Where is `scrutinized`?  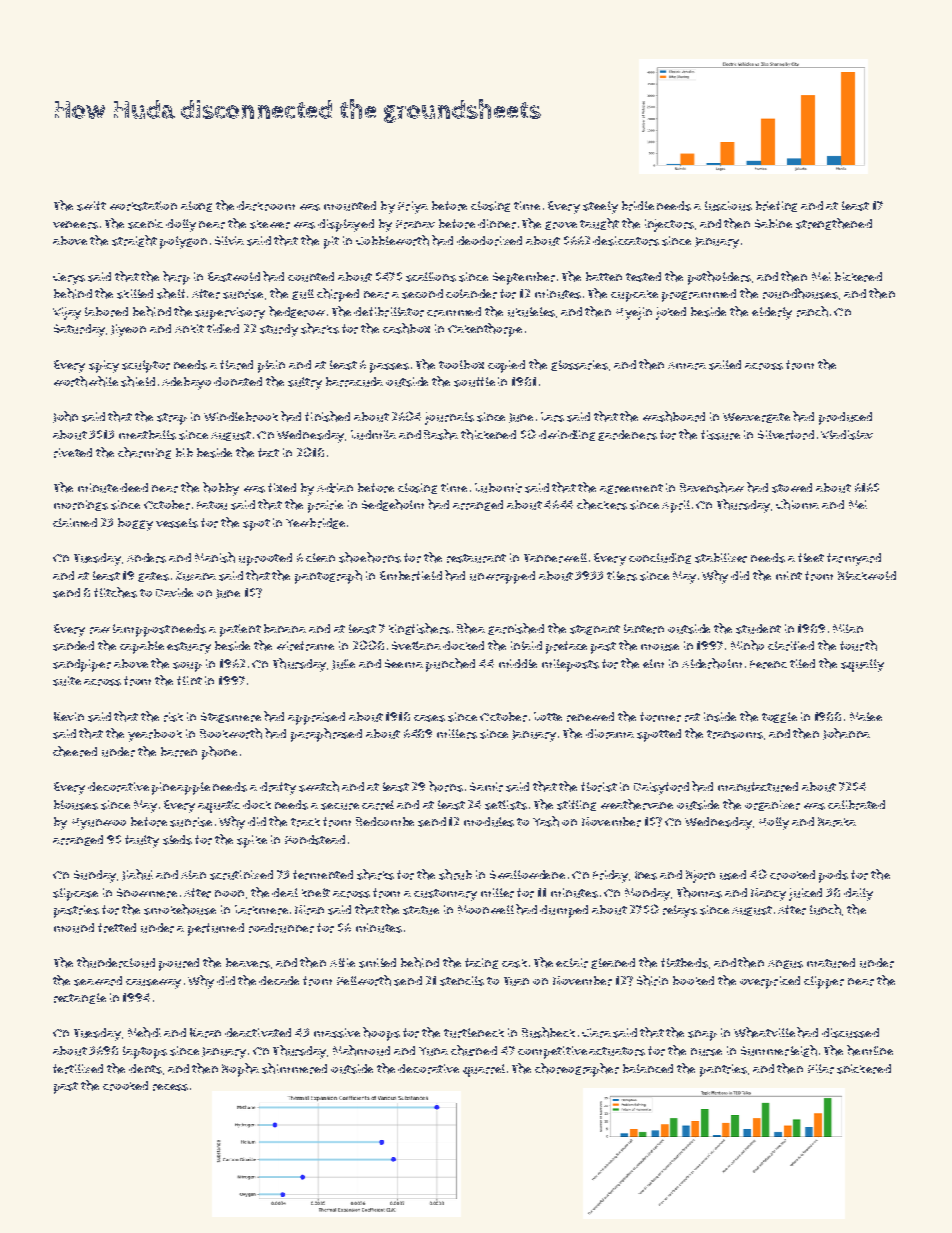 scrutinized is located at coordinates (241, 875).
